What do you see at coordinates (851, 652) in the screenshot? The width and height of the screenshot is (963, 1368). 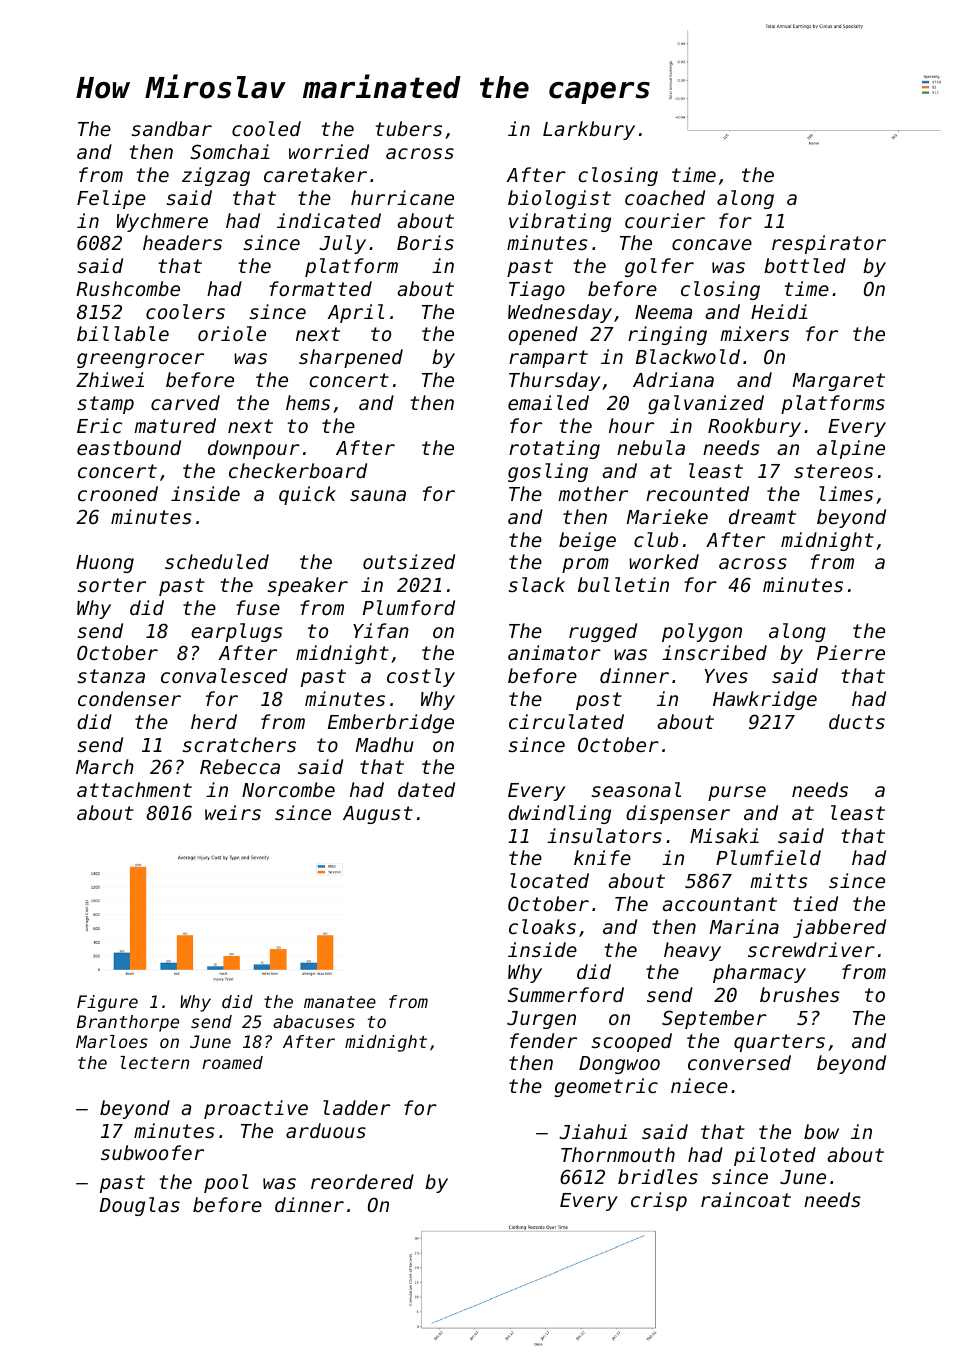 I see `Pierre` at bounding box center [851, 652].
